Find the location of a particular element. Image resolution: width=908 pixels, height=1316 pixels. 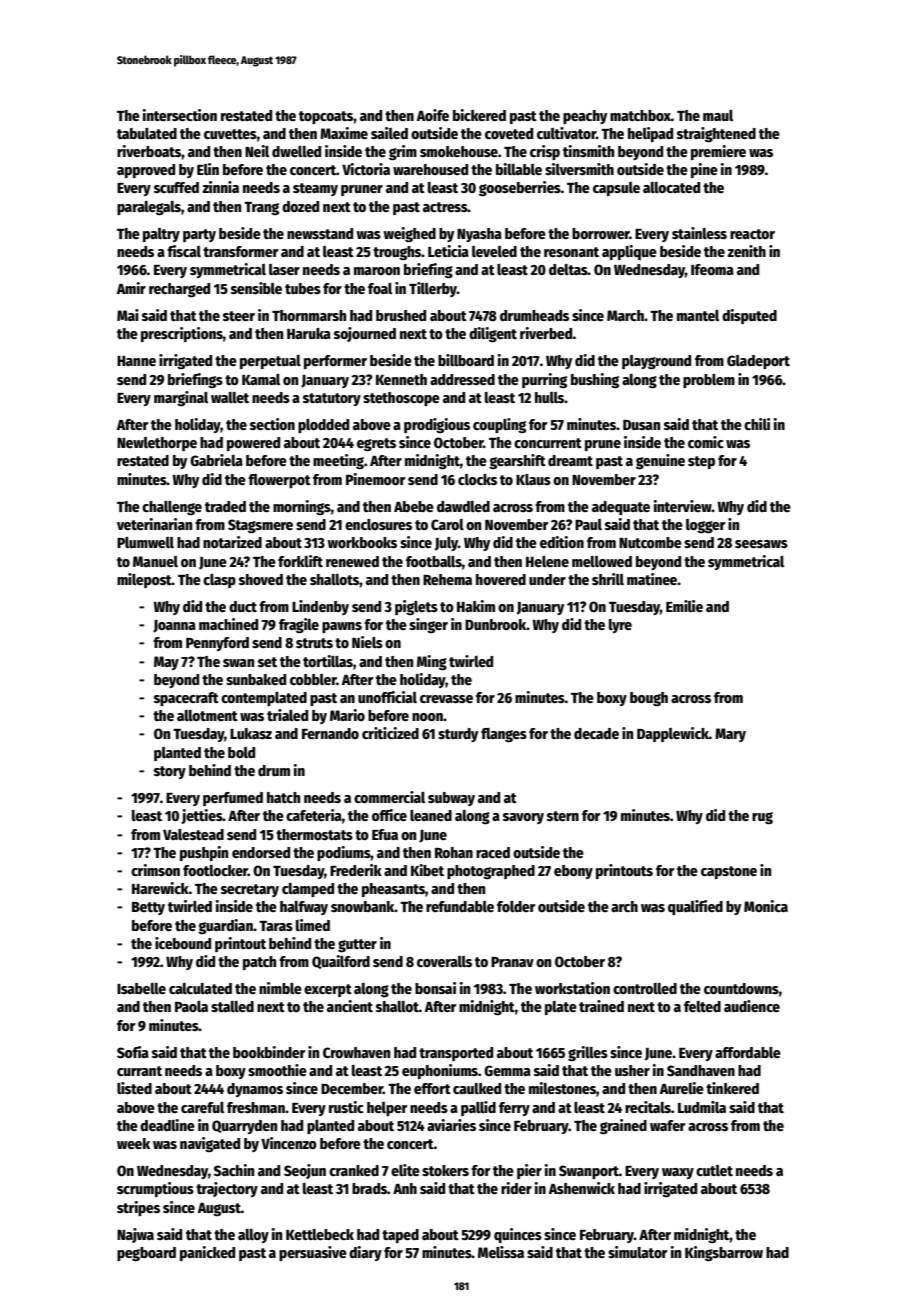

Melissa is located at coordinates (501, 1252).
